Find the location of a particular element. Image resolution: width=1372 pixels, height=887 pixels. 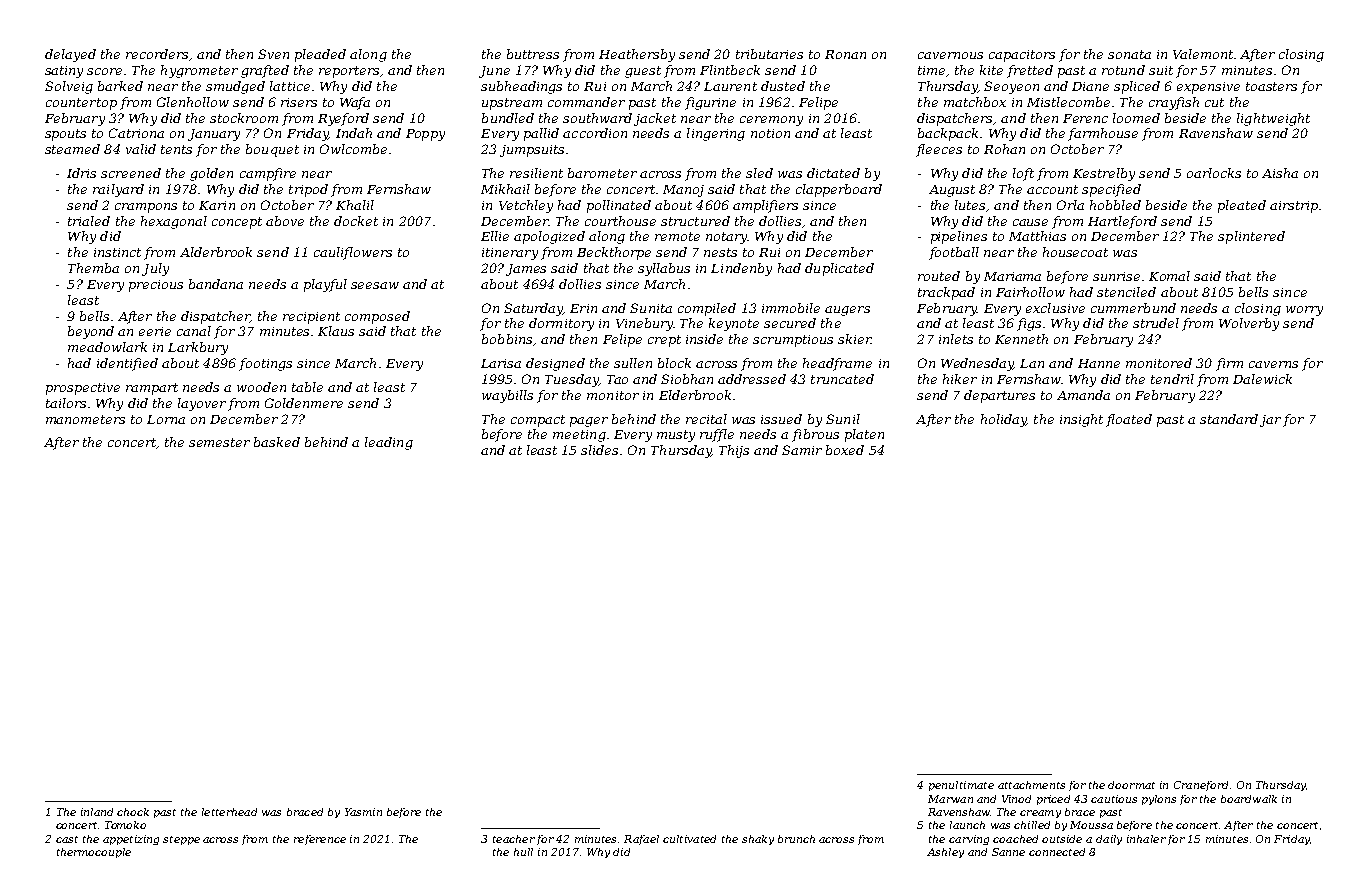

tributaries is located at coordinates (769, 54).
